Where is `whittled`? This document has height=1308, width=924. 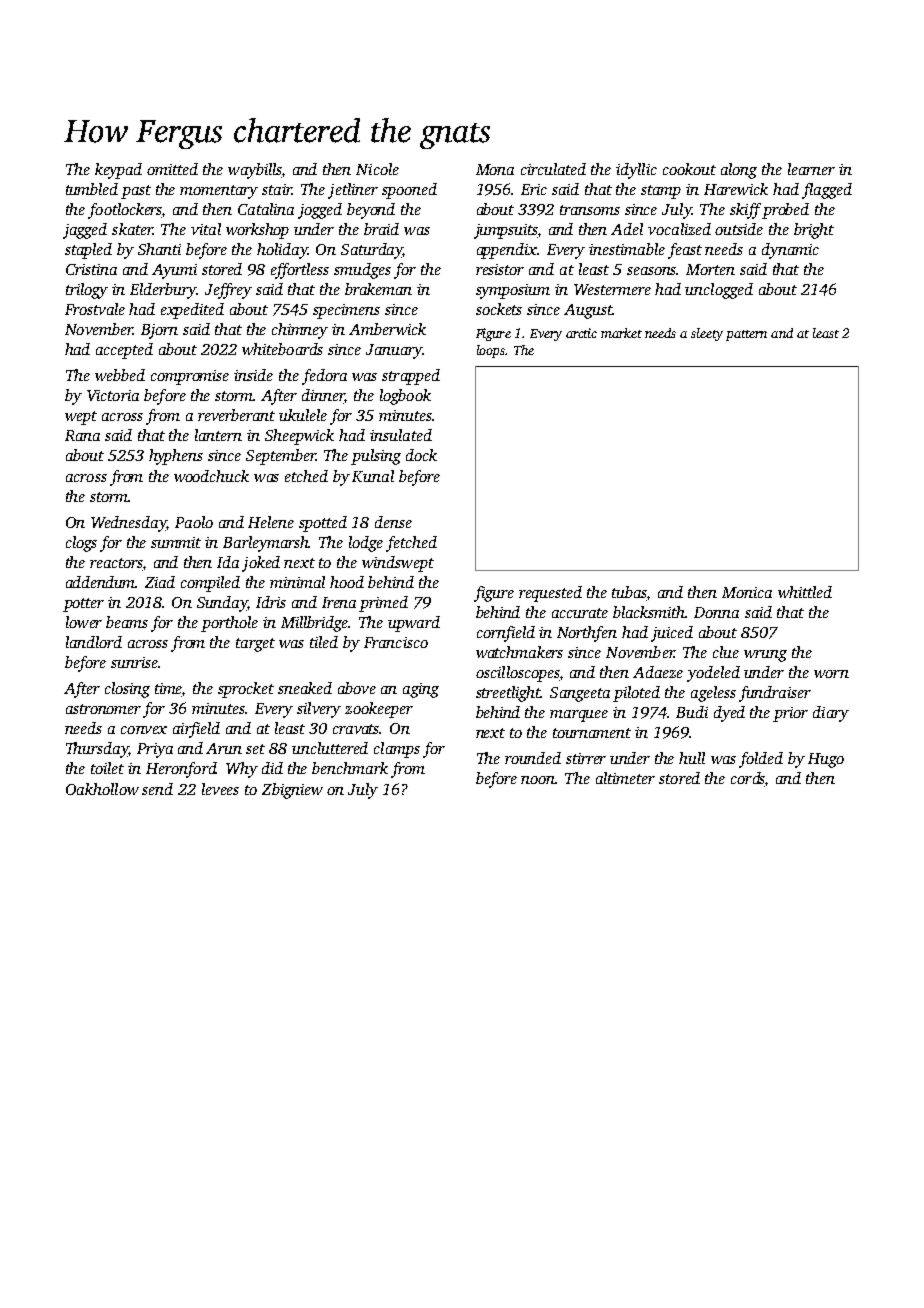
whittled is located at coordinates (805, 592).
